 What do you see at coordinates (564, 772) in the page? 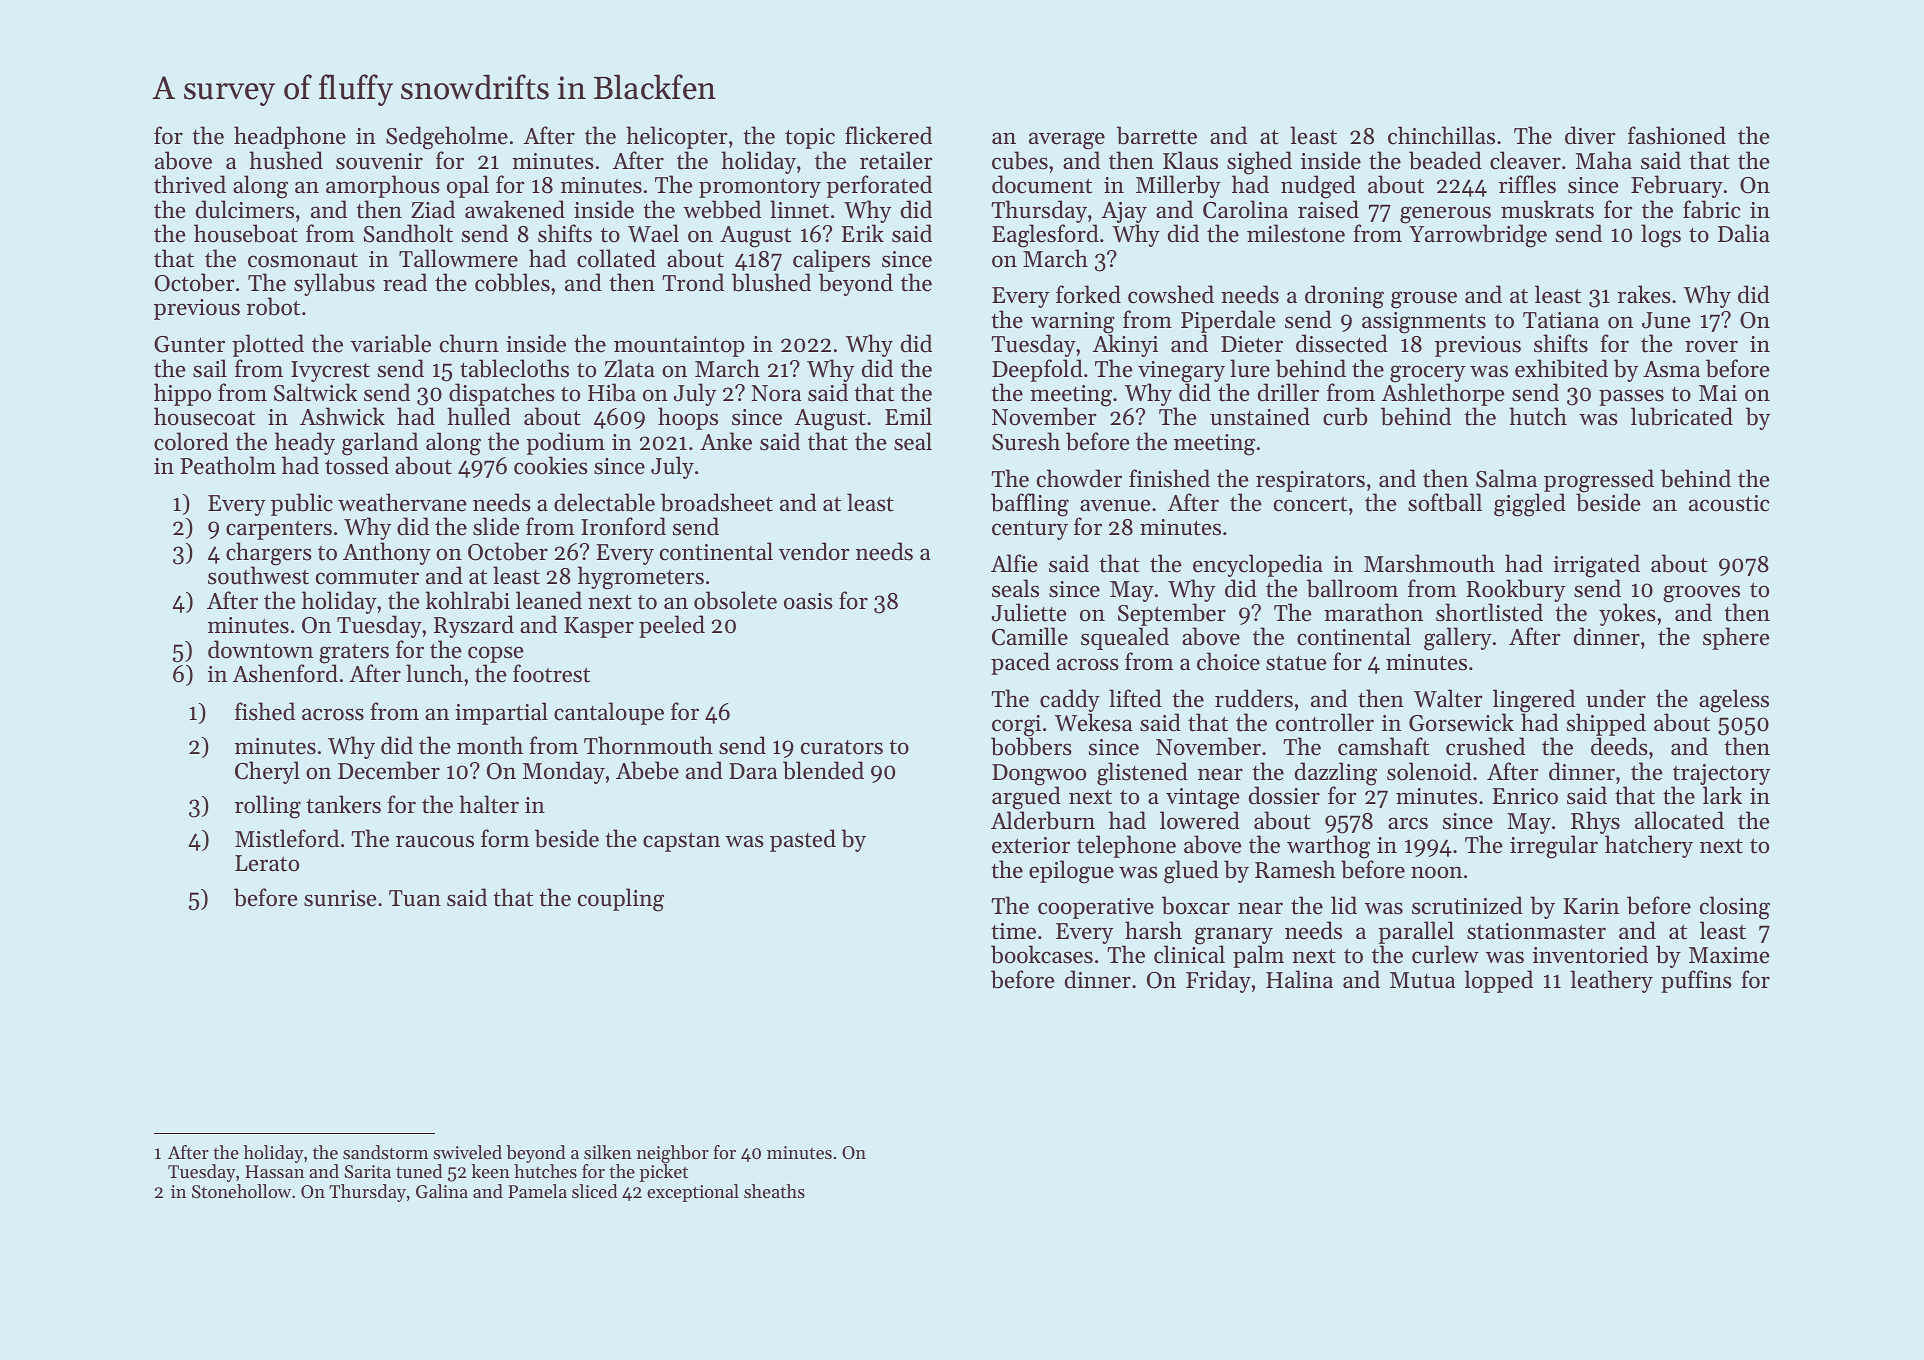
I see `Monday` at bounding box center [564, 772].
